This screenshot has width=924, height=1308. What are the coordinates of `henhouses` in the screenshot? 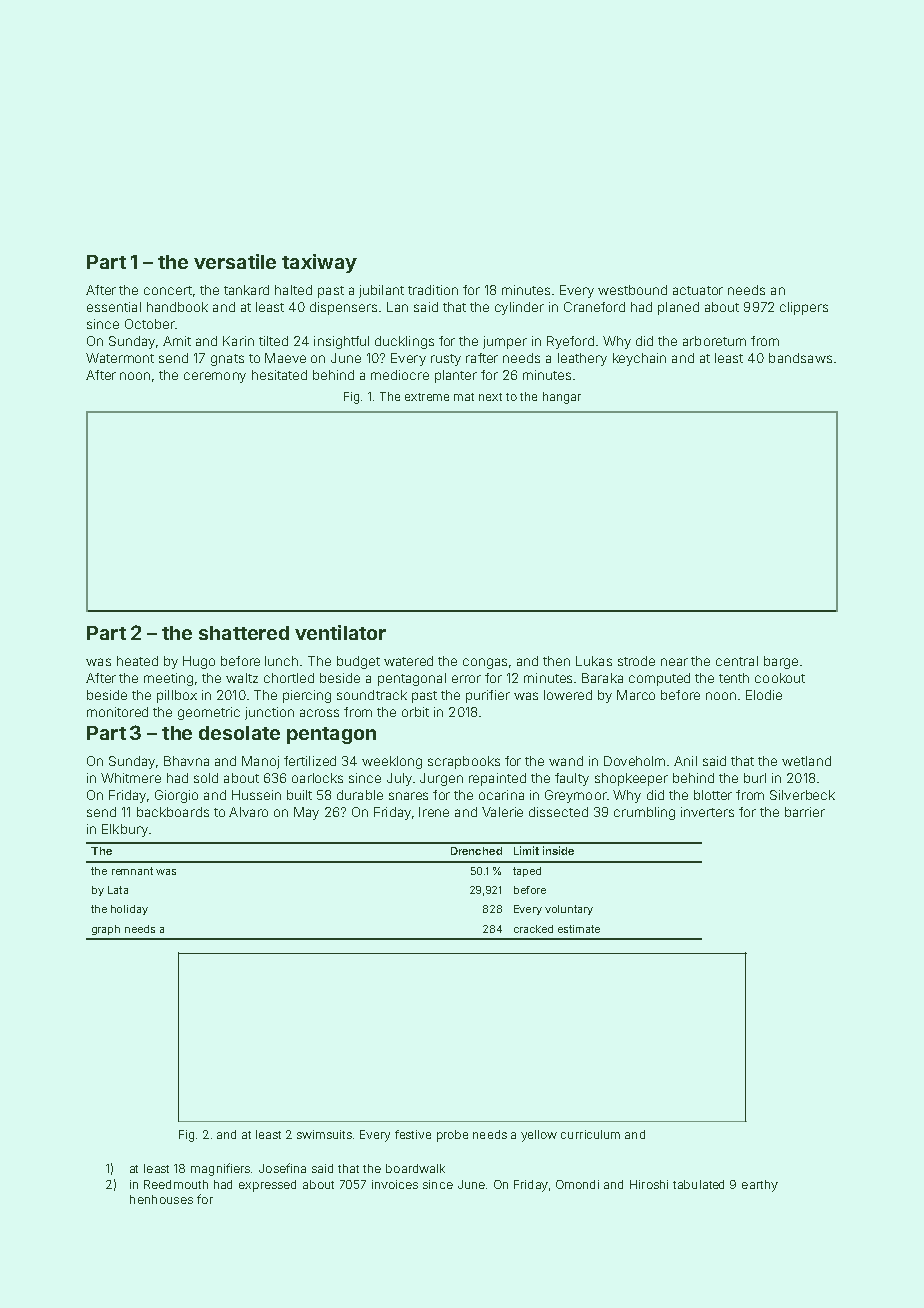 It's located at (161, 1199).
